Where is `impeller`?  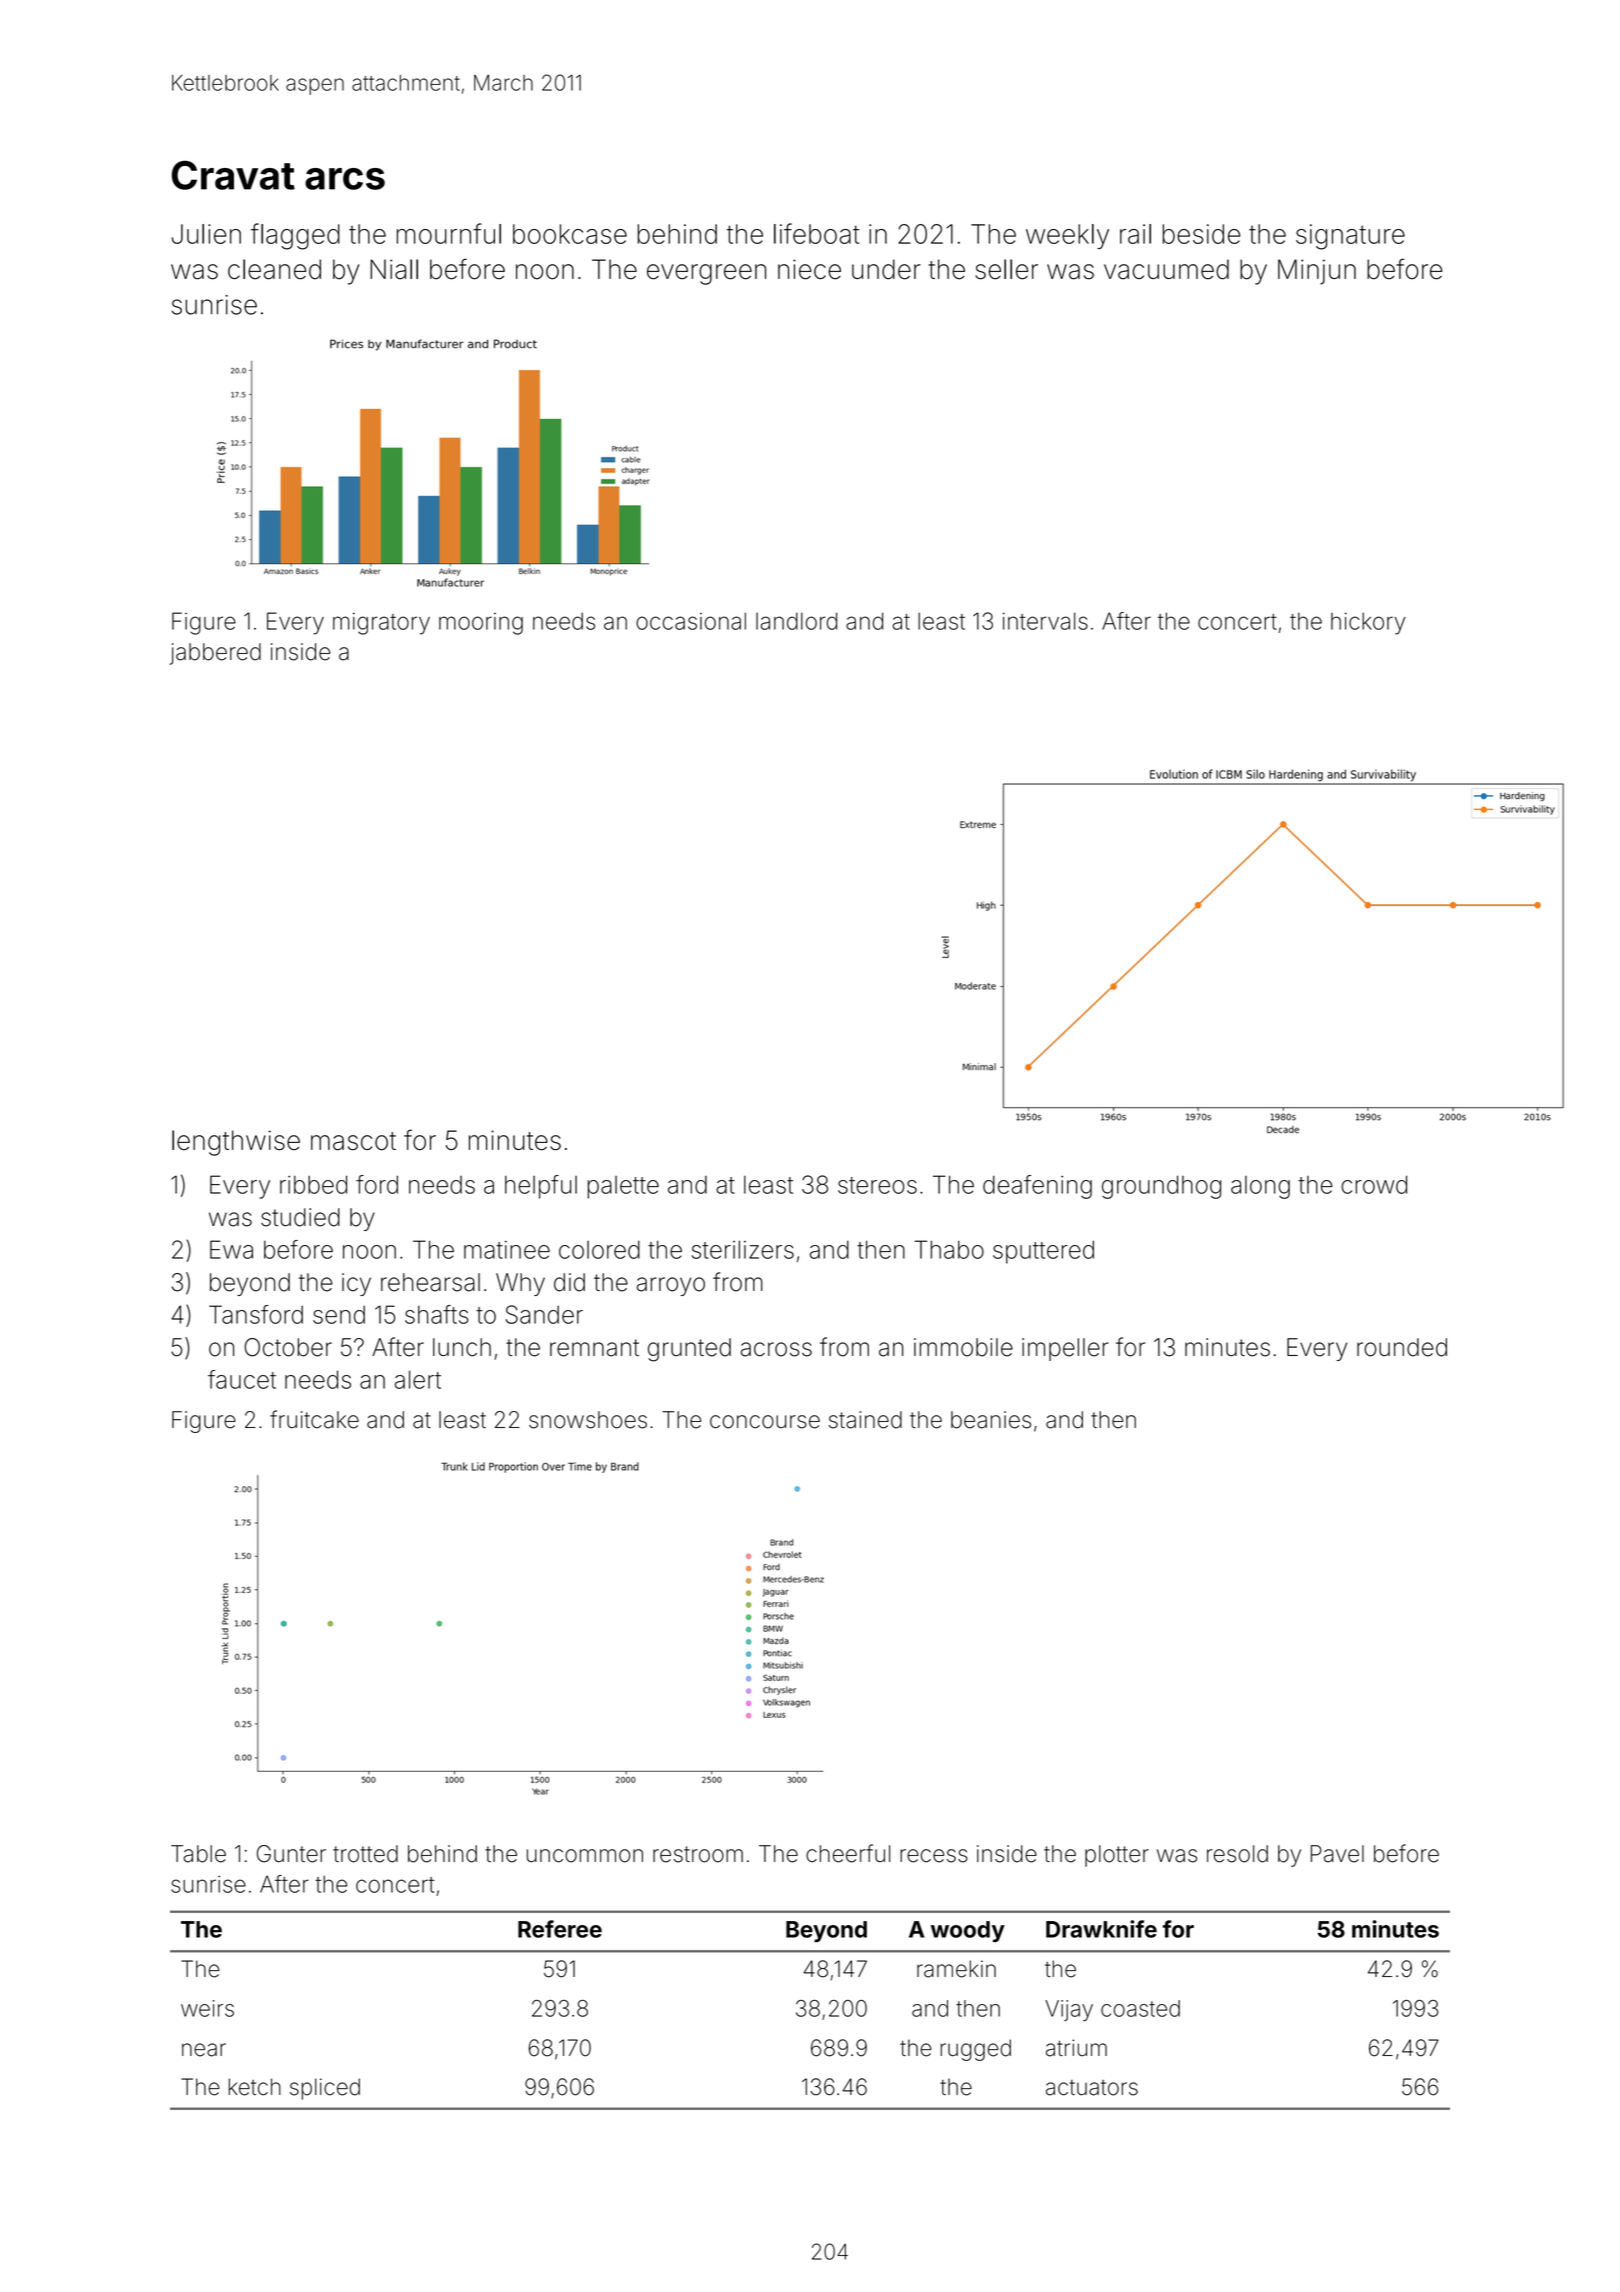
impeller is located at coordinates (1065, 1349).
